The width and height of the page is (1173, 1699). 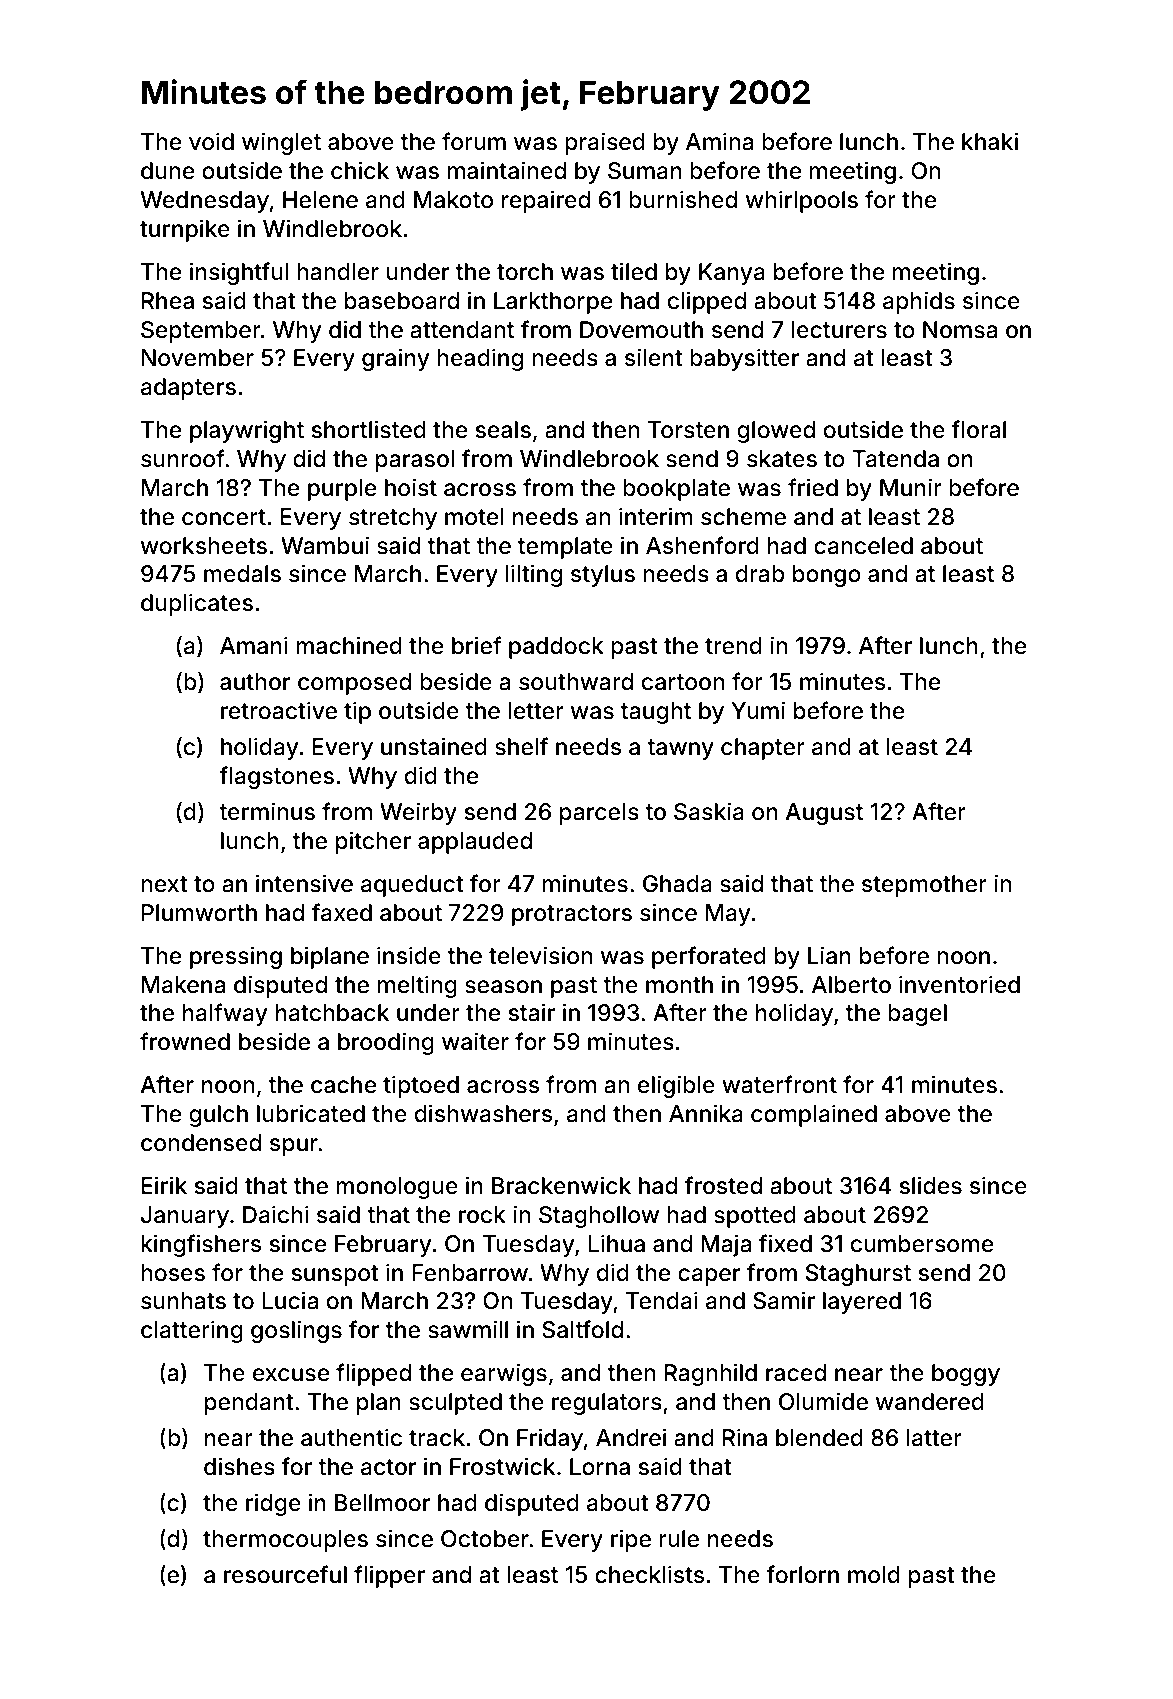 What do you see at coordinates (338, 272) in the page?
I see `handler` at bounding box center [338, 272].
